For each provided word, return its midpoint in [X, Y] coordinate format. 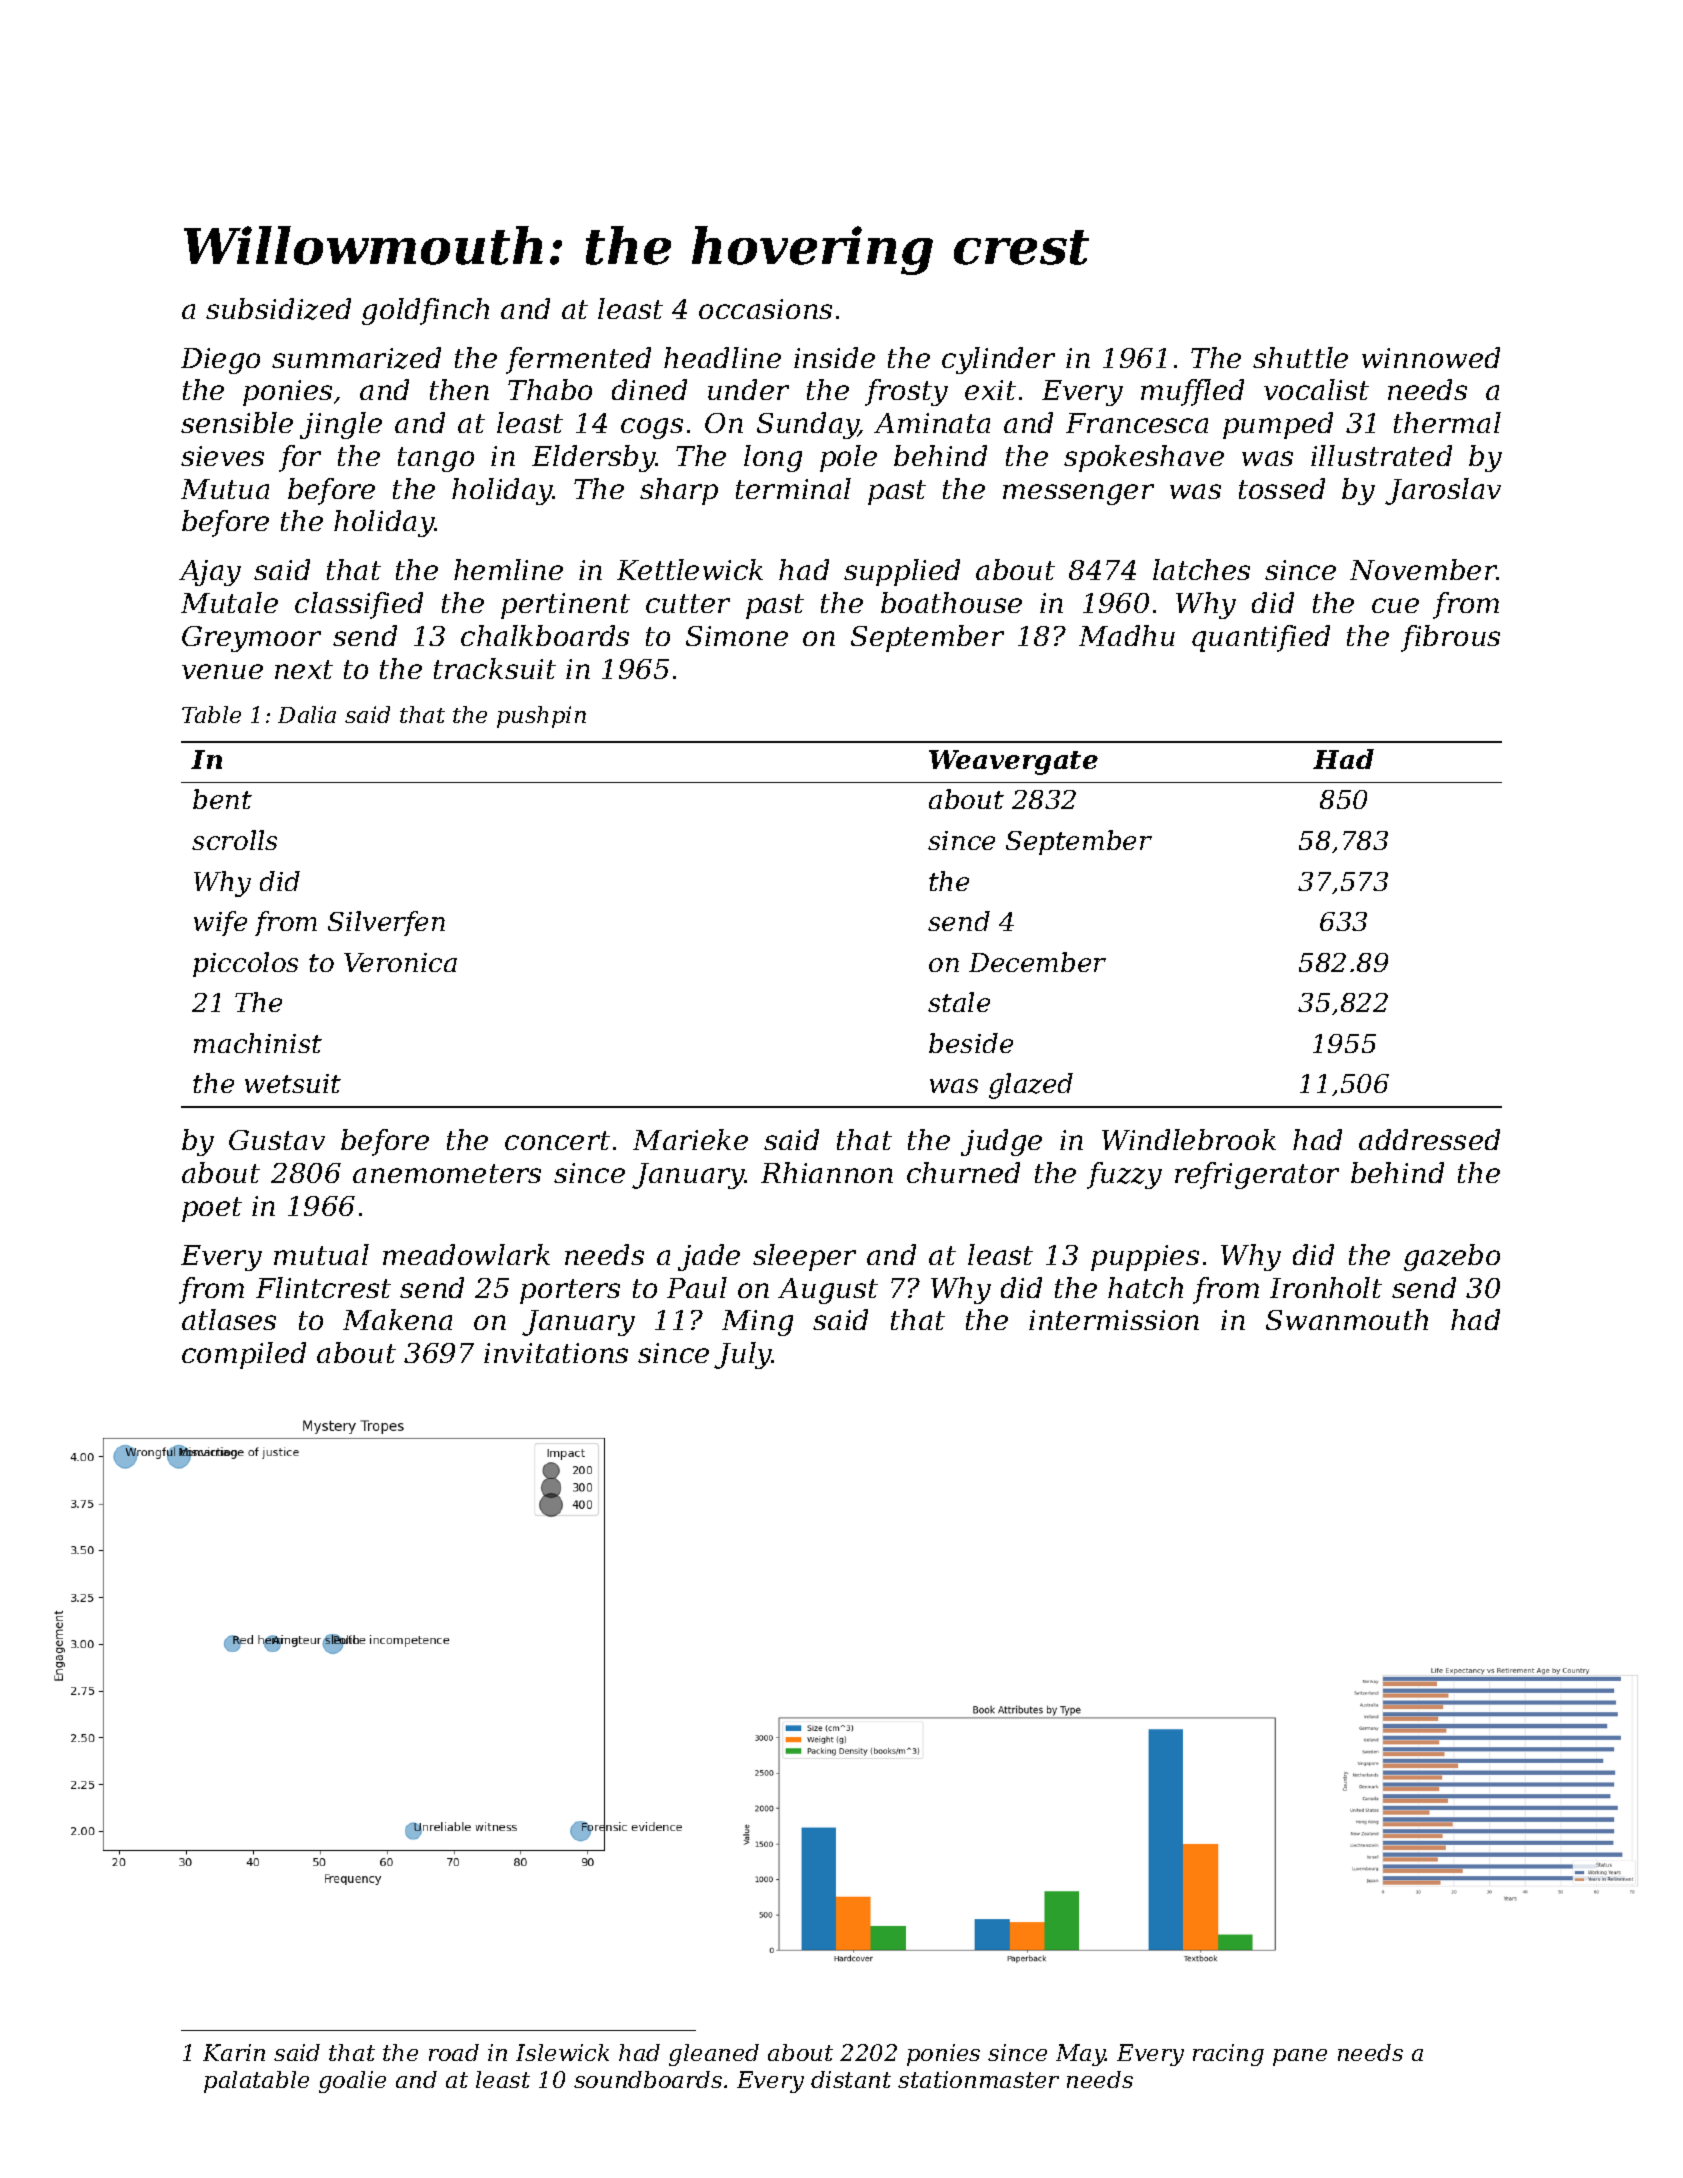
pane [1300, 2057]
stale [959, 1002]
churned [963, 1172]
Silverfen [386, 923]
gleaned [714, 2055]
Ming [757, 1323]
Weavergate [1013, 762]
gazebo [1452, 1257]
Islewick [562, 2052]
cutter [688, 603]
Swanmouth [1347, 1319]
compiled [244, 1355]
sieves [222, 456]
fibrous [1450, 638]
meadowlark [466, 1254]
